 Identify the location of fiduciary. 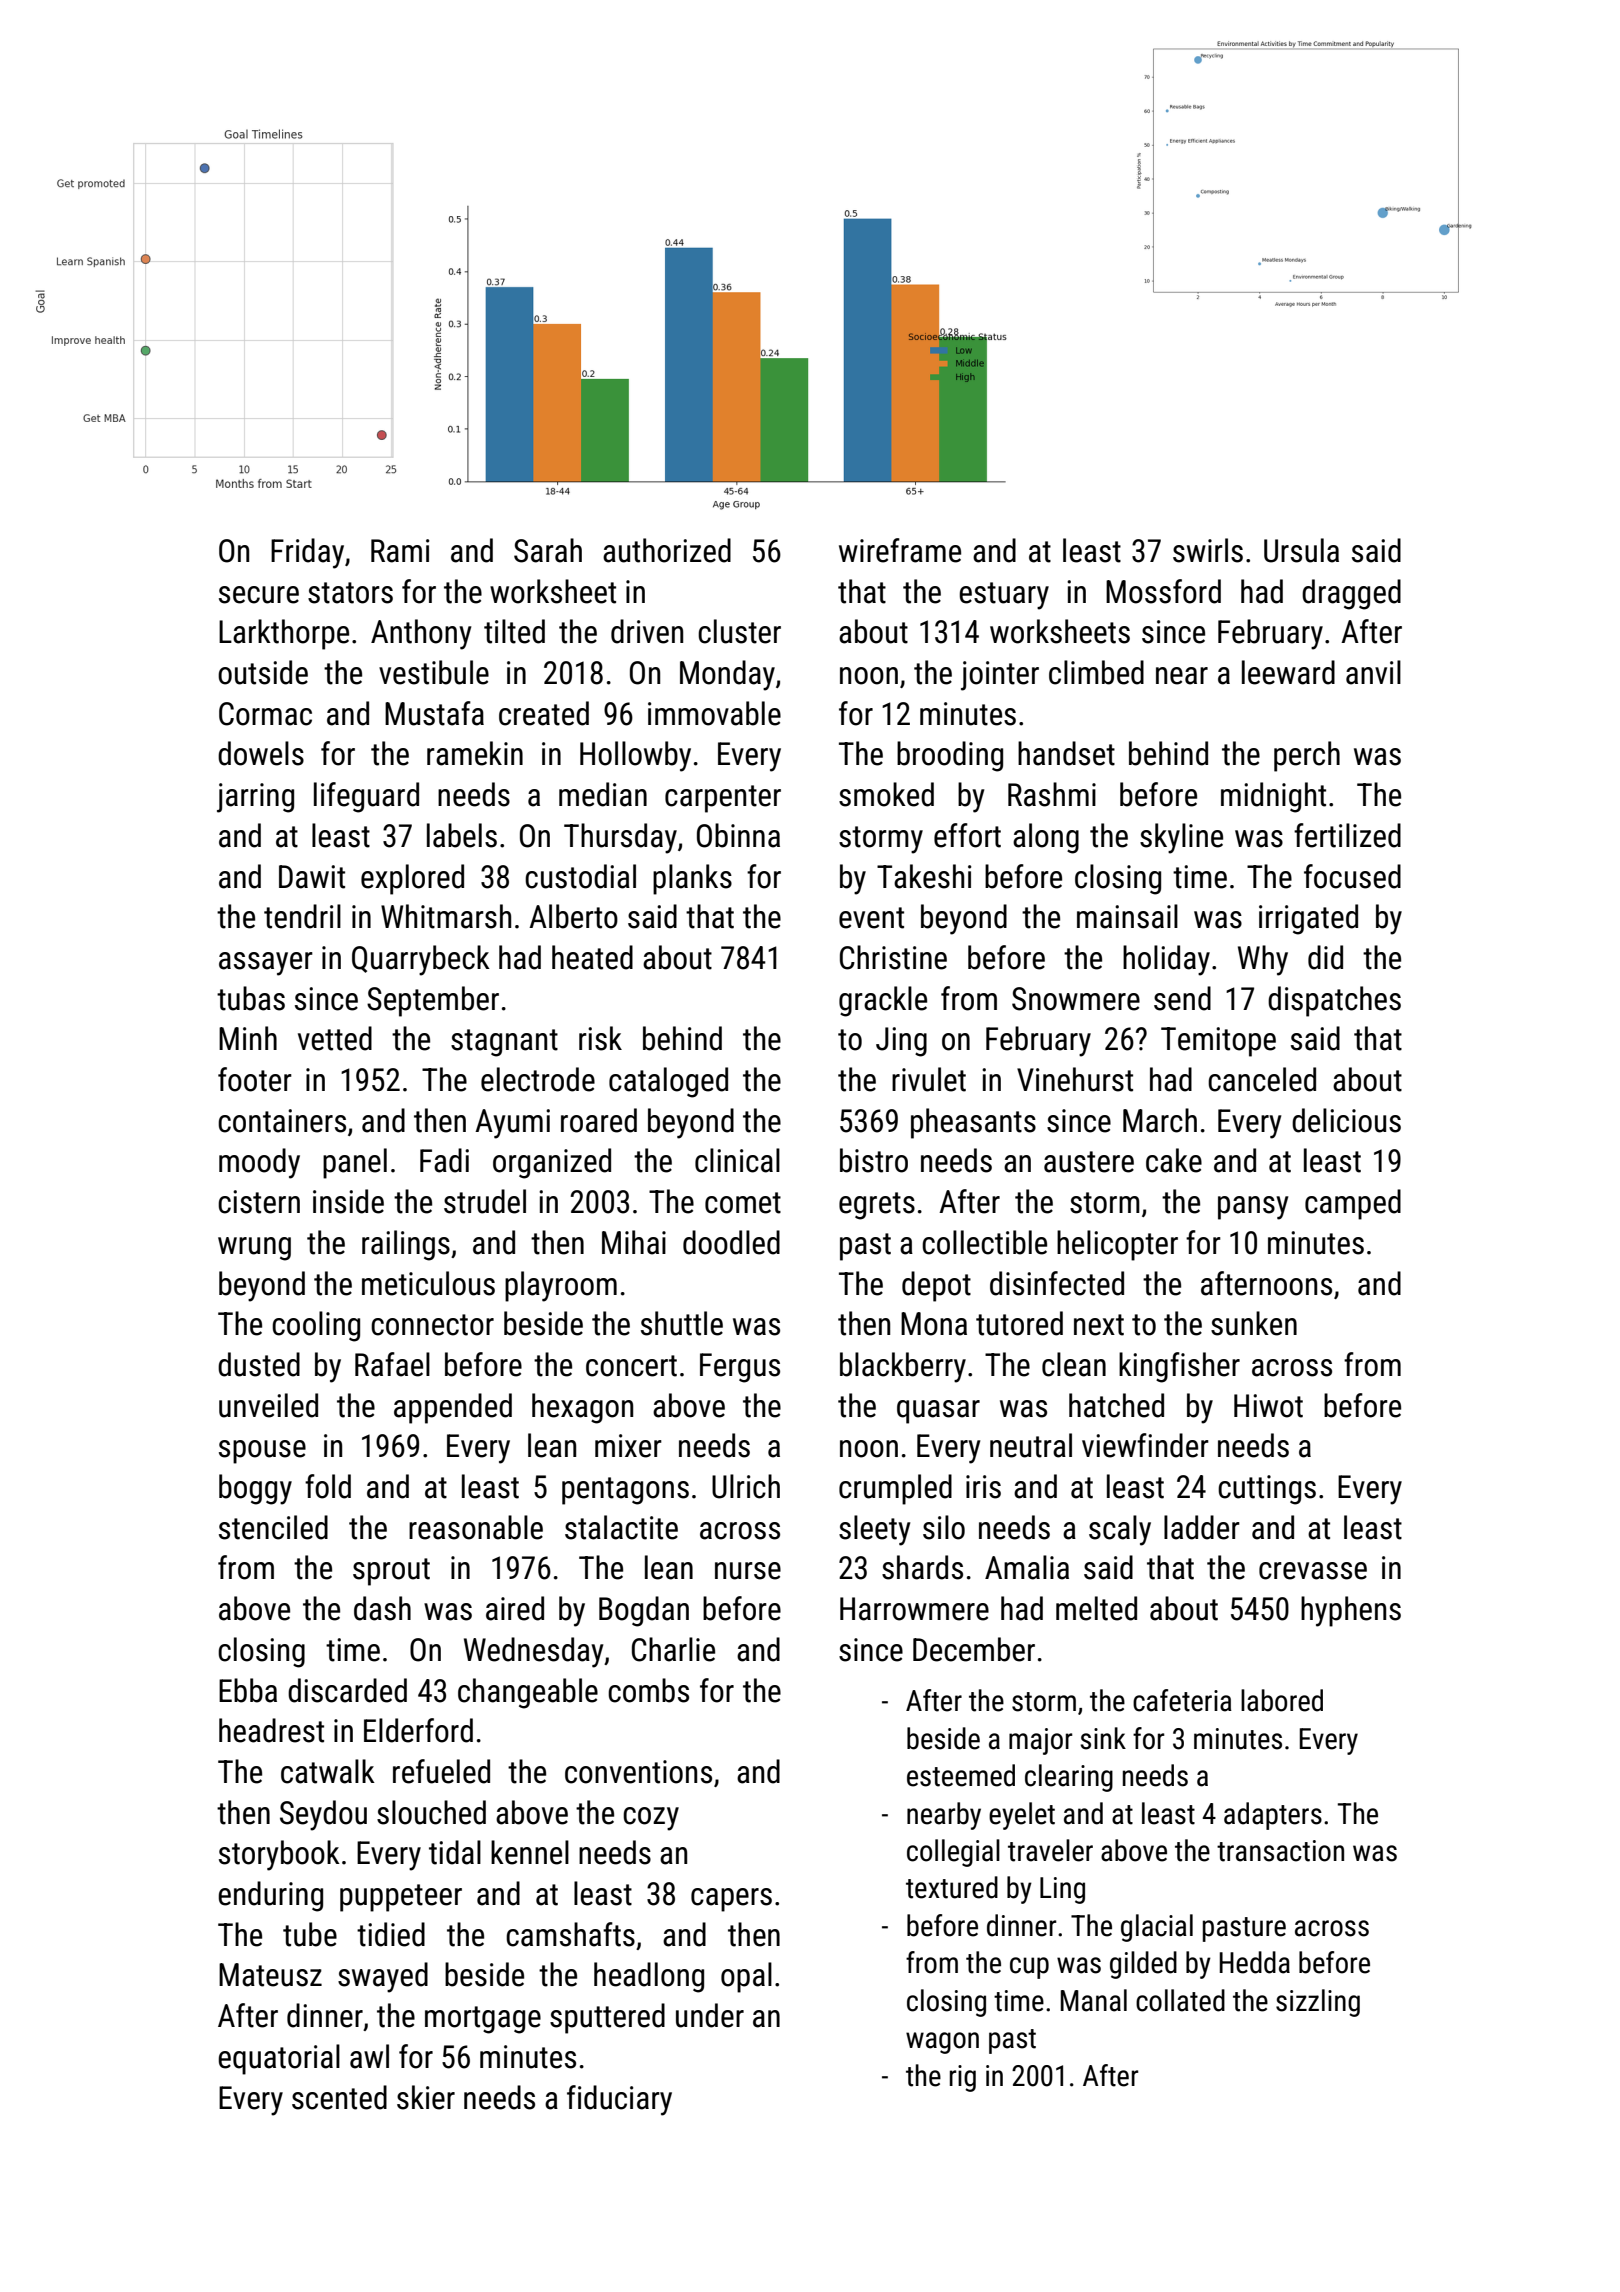
(619, 2100).
